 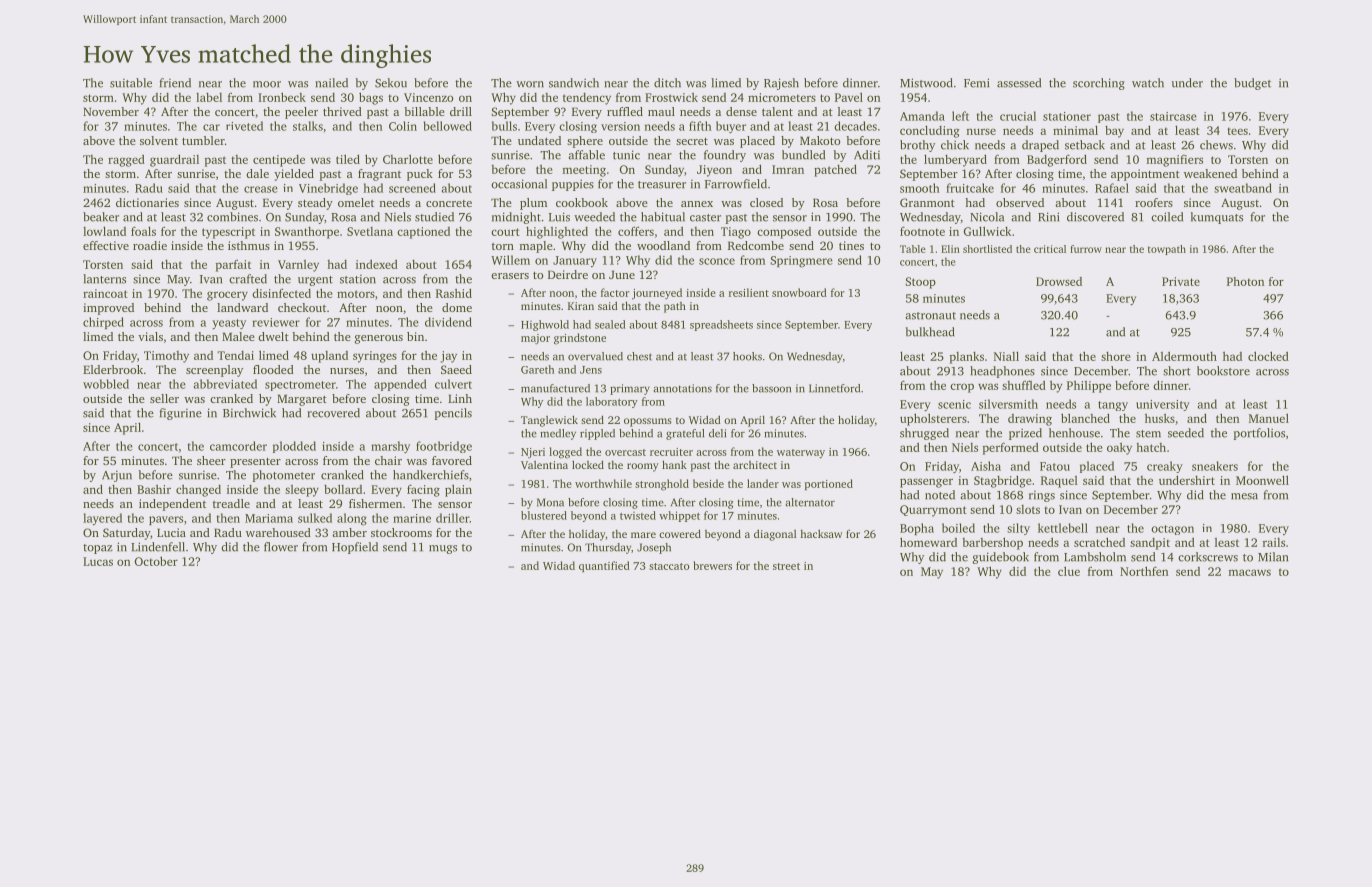 What do you see at coordinates (1000, 558) in the screenshot?
I see `guidebook` at bounding box center [1000, 558].
